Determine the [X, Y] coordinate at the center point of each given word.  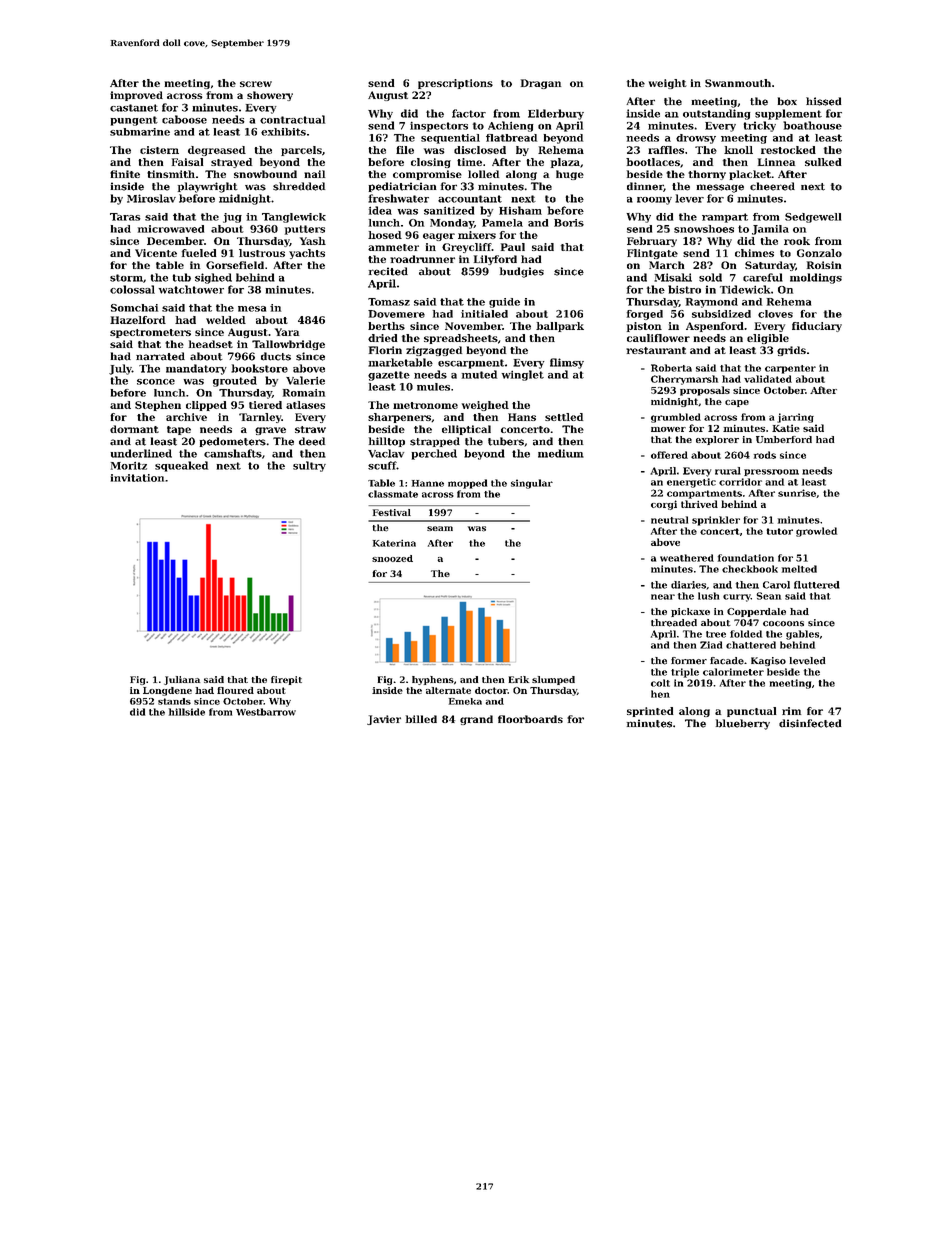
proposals [705, 391]
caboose [184, 119]
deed [312, 441]
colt [660, 683]
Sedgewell [813, 218]
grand [476, 720]
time [469, 162]
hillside [187, 712]
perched [434, 454]
